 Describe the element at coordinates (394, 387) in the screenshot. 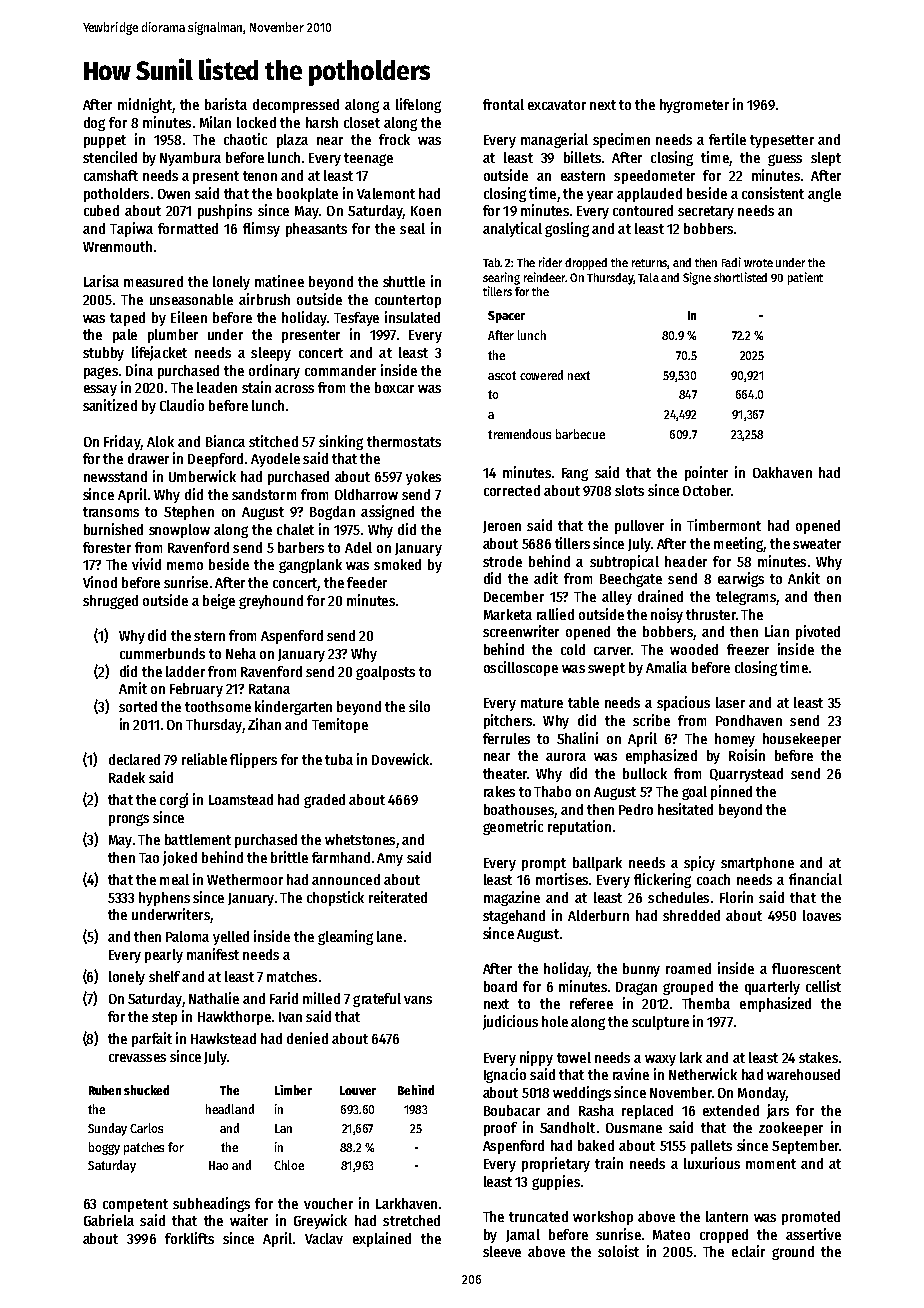

I see `boxcar` at that location.
